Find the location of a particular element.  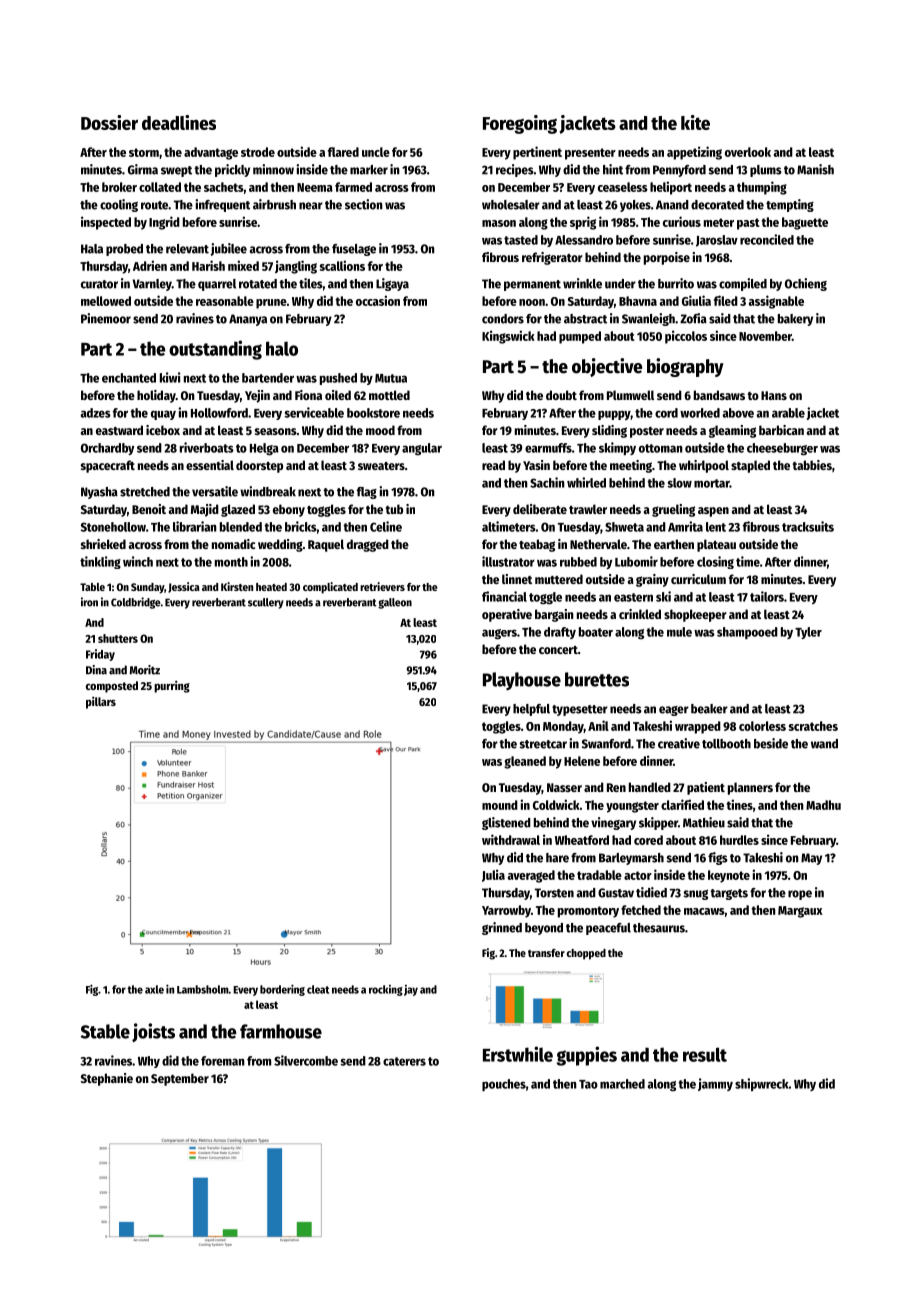

halo is located at coordinates (282, 348).
